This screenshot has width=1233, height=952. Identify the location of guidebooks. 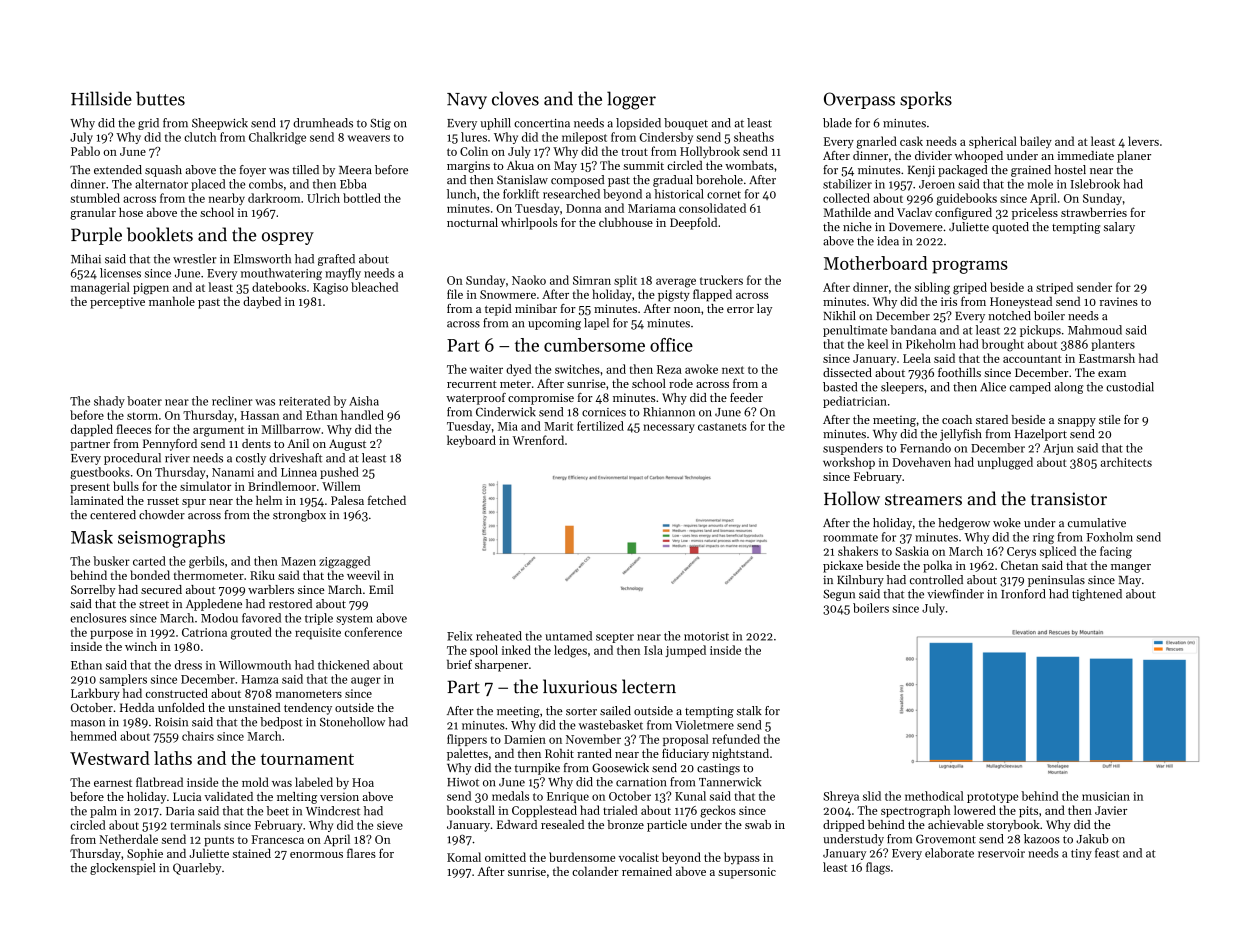
(967, 199).
